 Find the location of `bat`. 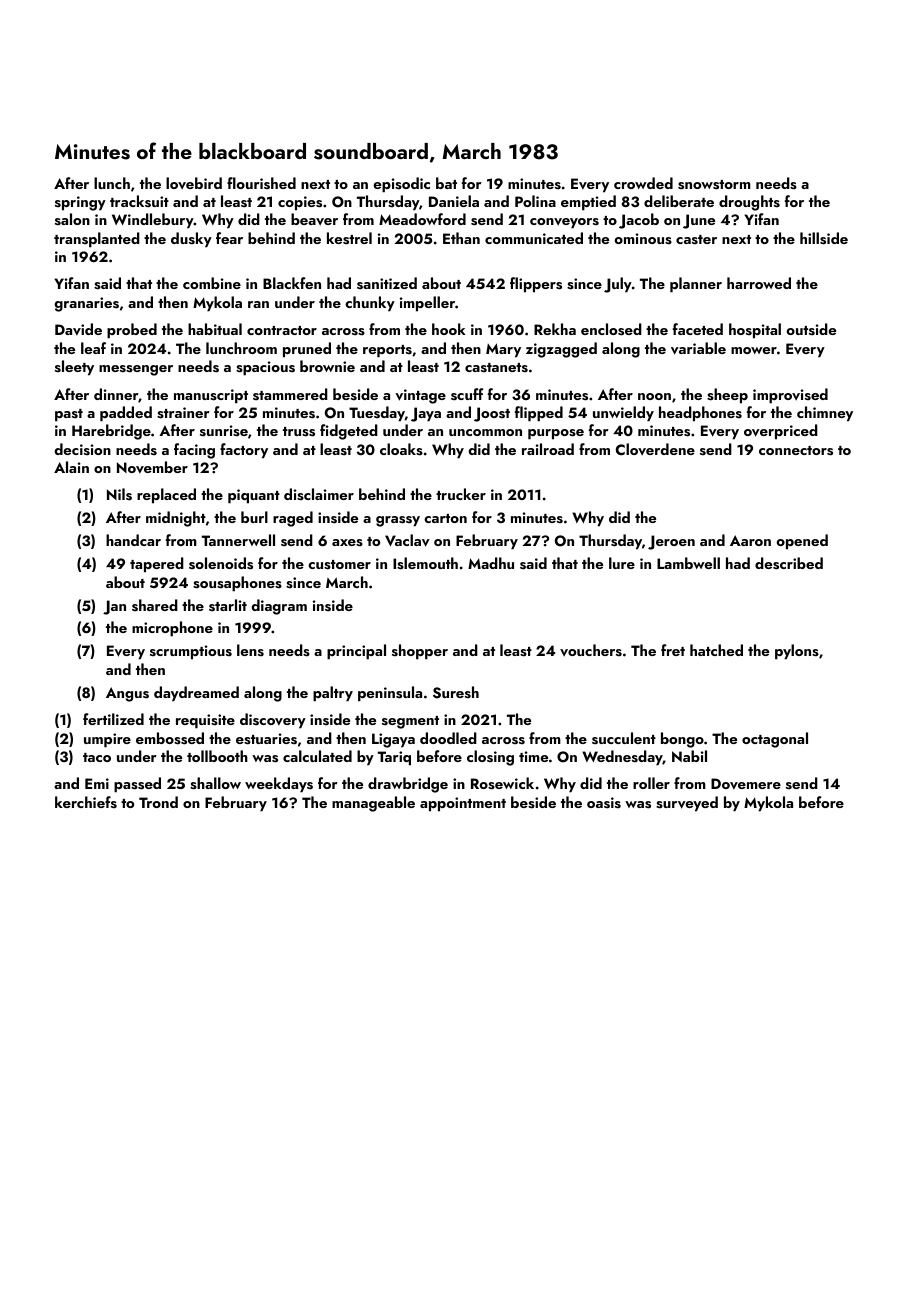

bat is located at coordinates (446, 183).
